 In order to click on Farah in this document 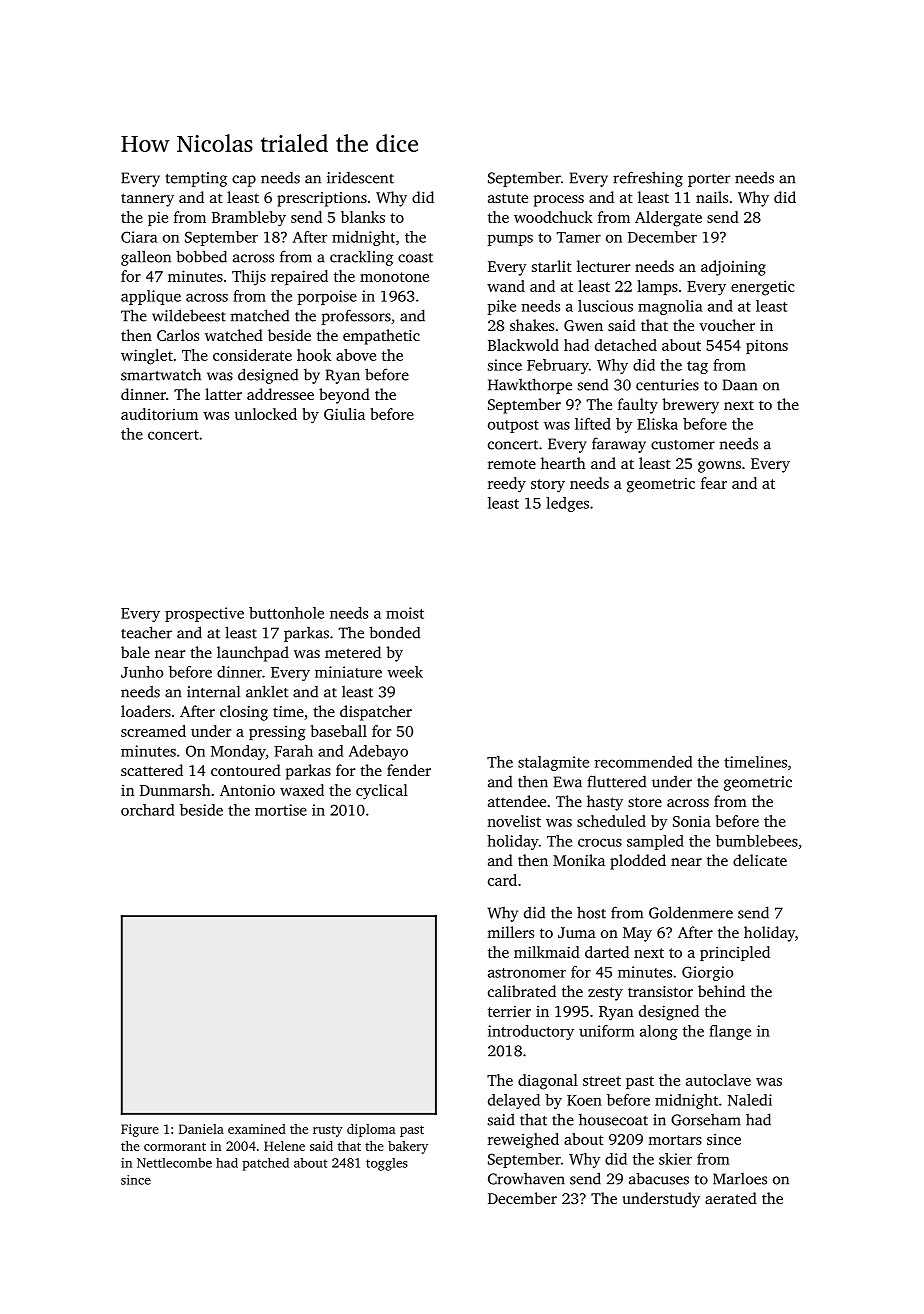, I will do `click(293, 751)`.
